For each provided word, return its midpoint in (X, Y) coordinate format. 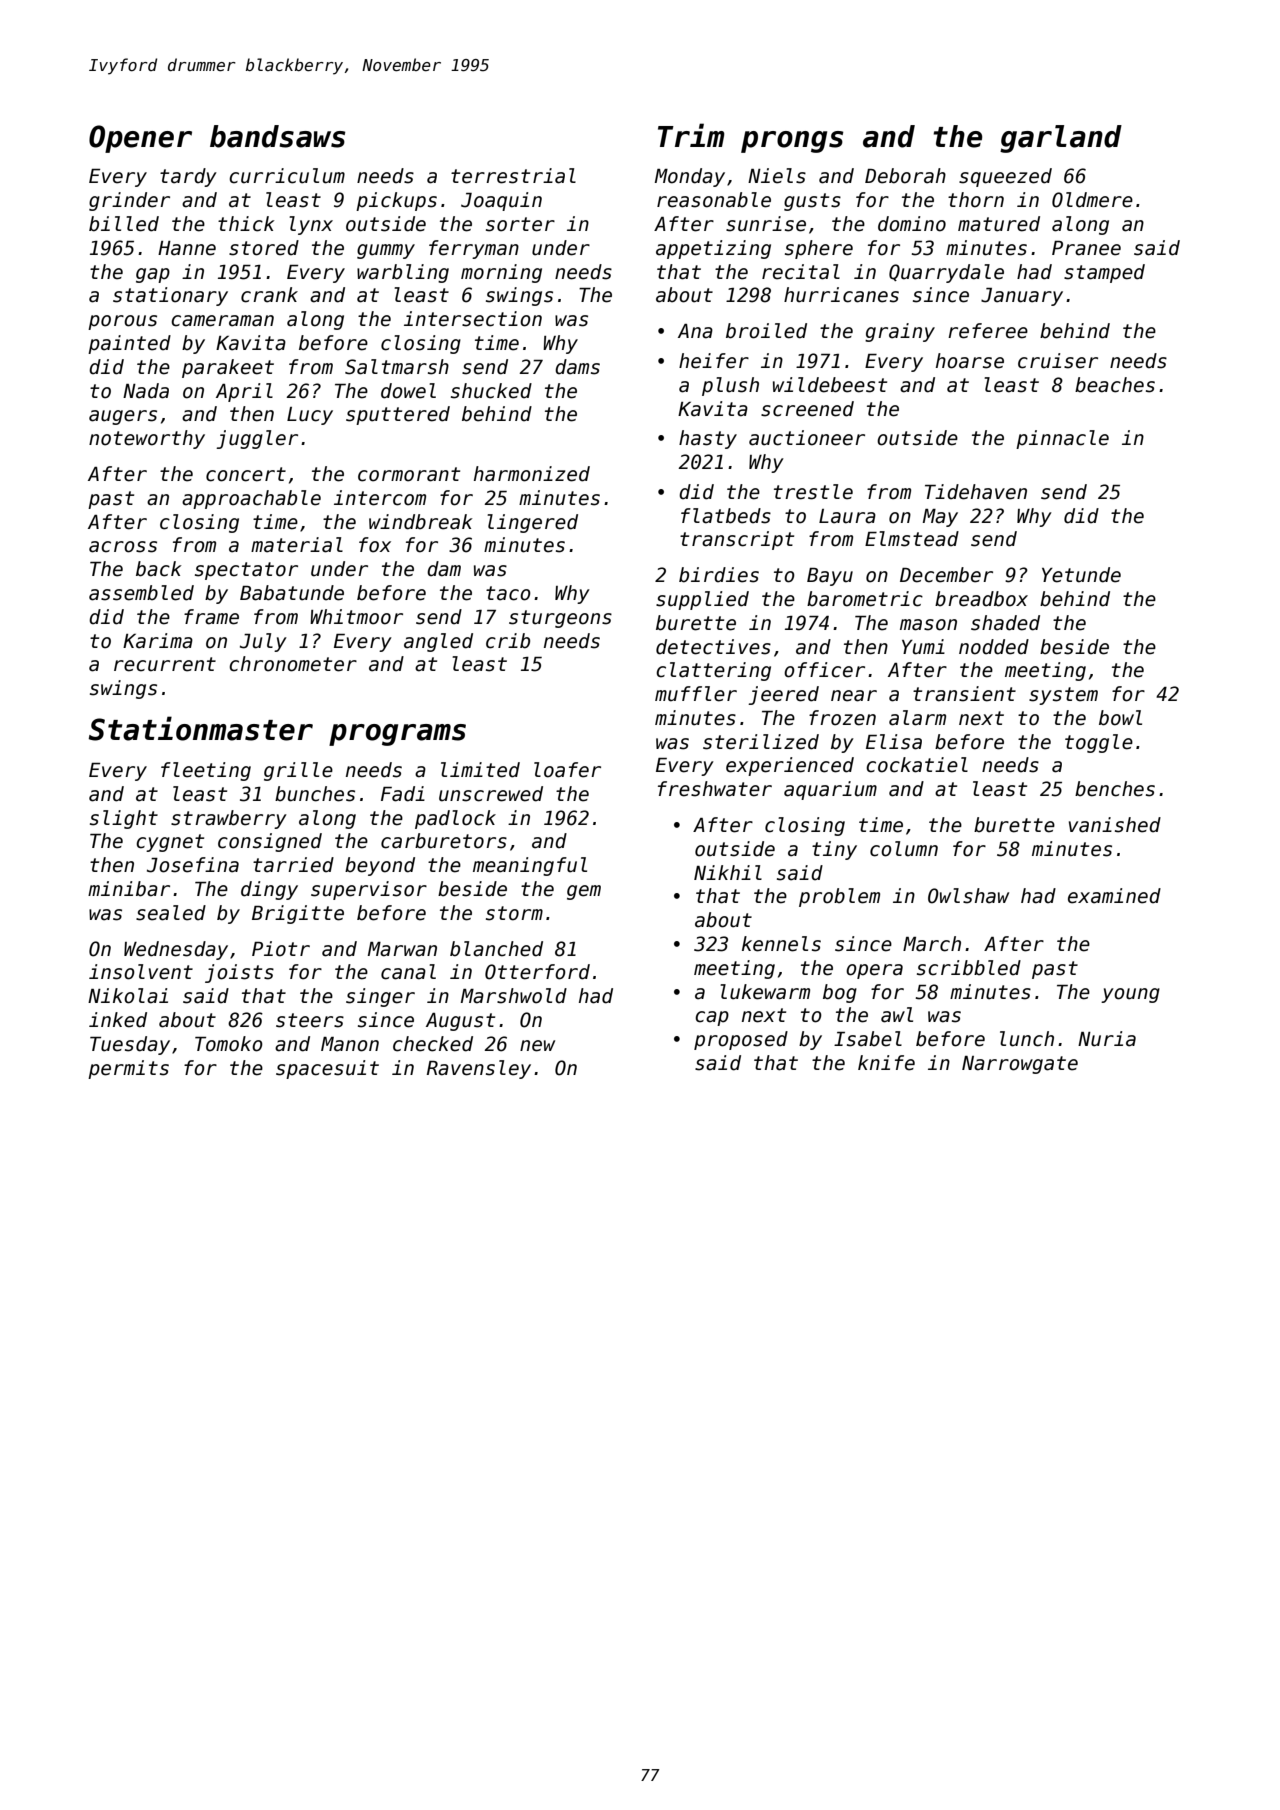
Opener (140, 139)
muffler (696, 694)
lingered (532, 523)
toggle (1099, 743)
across (123, 547)
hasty (708, 439)
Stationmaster (200, 728)
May (940, 518)
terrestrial (513, 176)
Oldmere (1092, 200)
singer (380, 997)
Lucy (310, 416)
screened (807, 409)
